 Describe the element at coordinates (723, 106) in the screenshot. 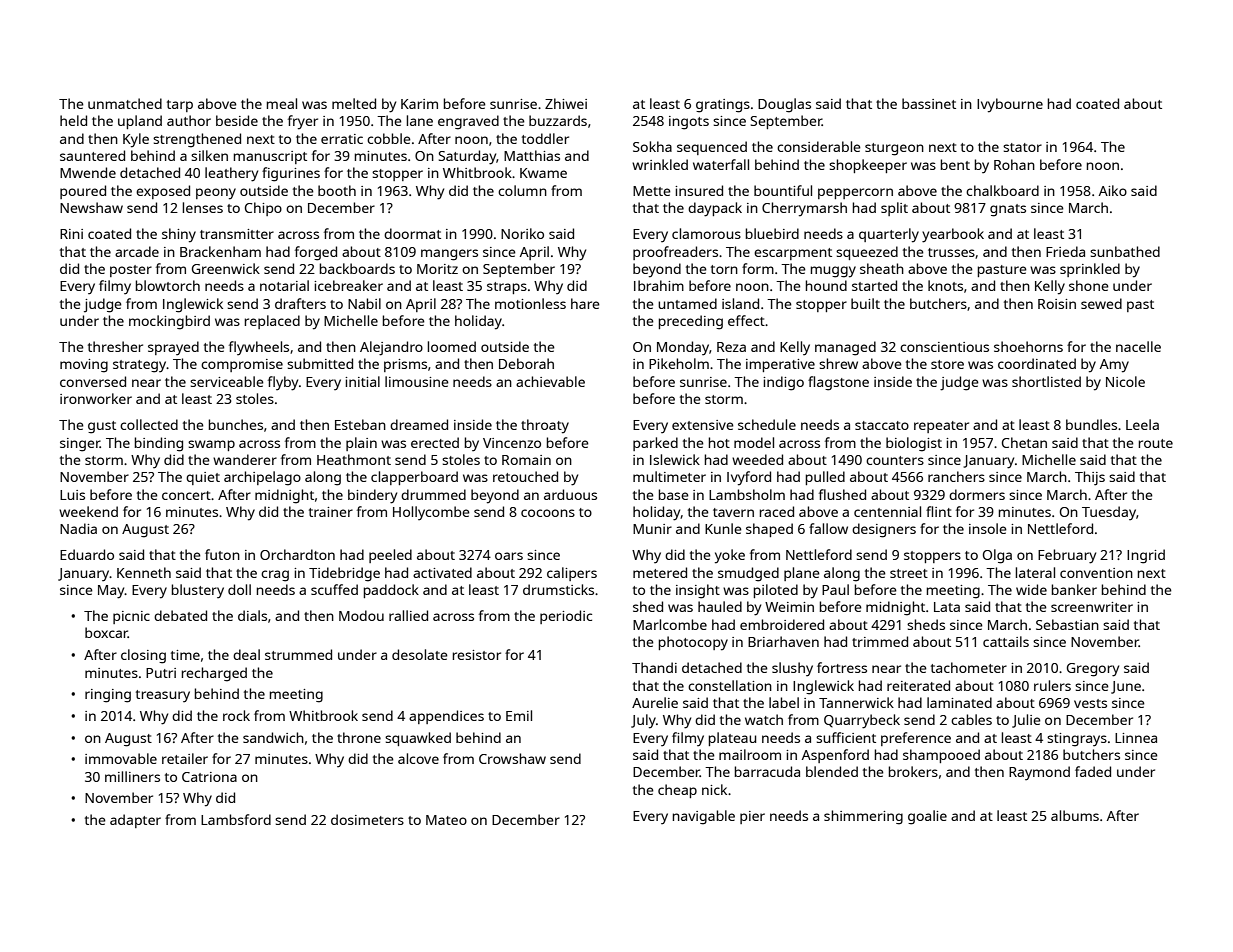

I see `gratings` at that location.
